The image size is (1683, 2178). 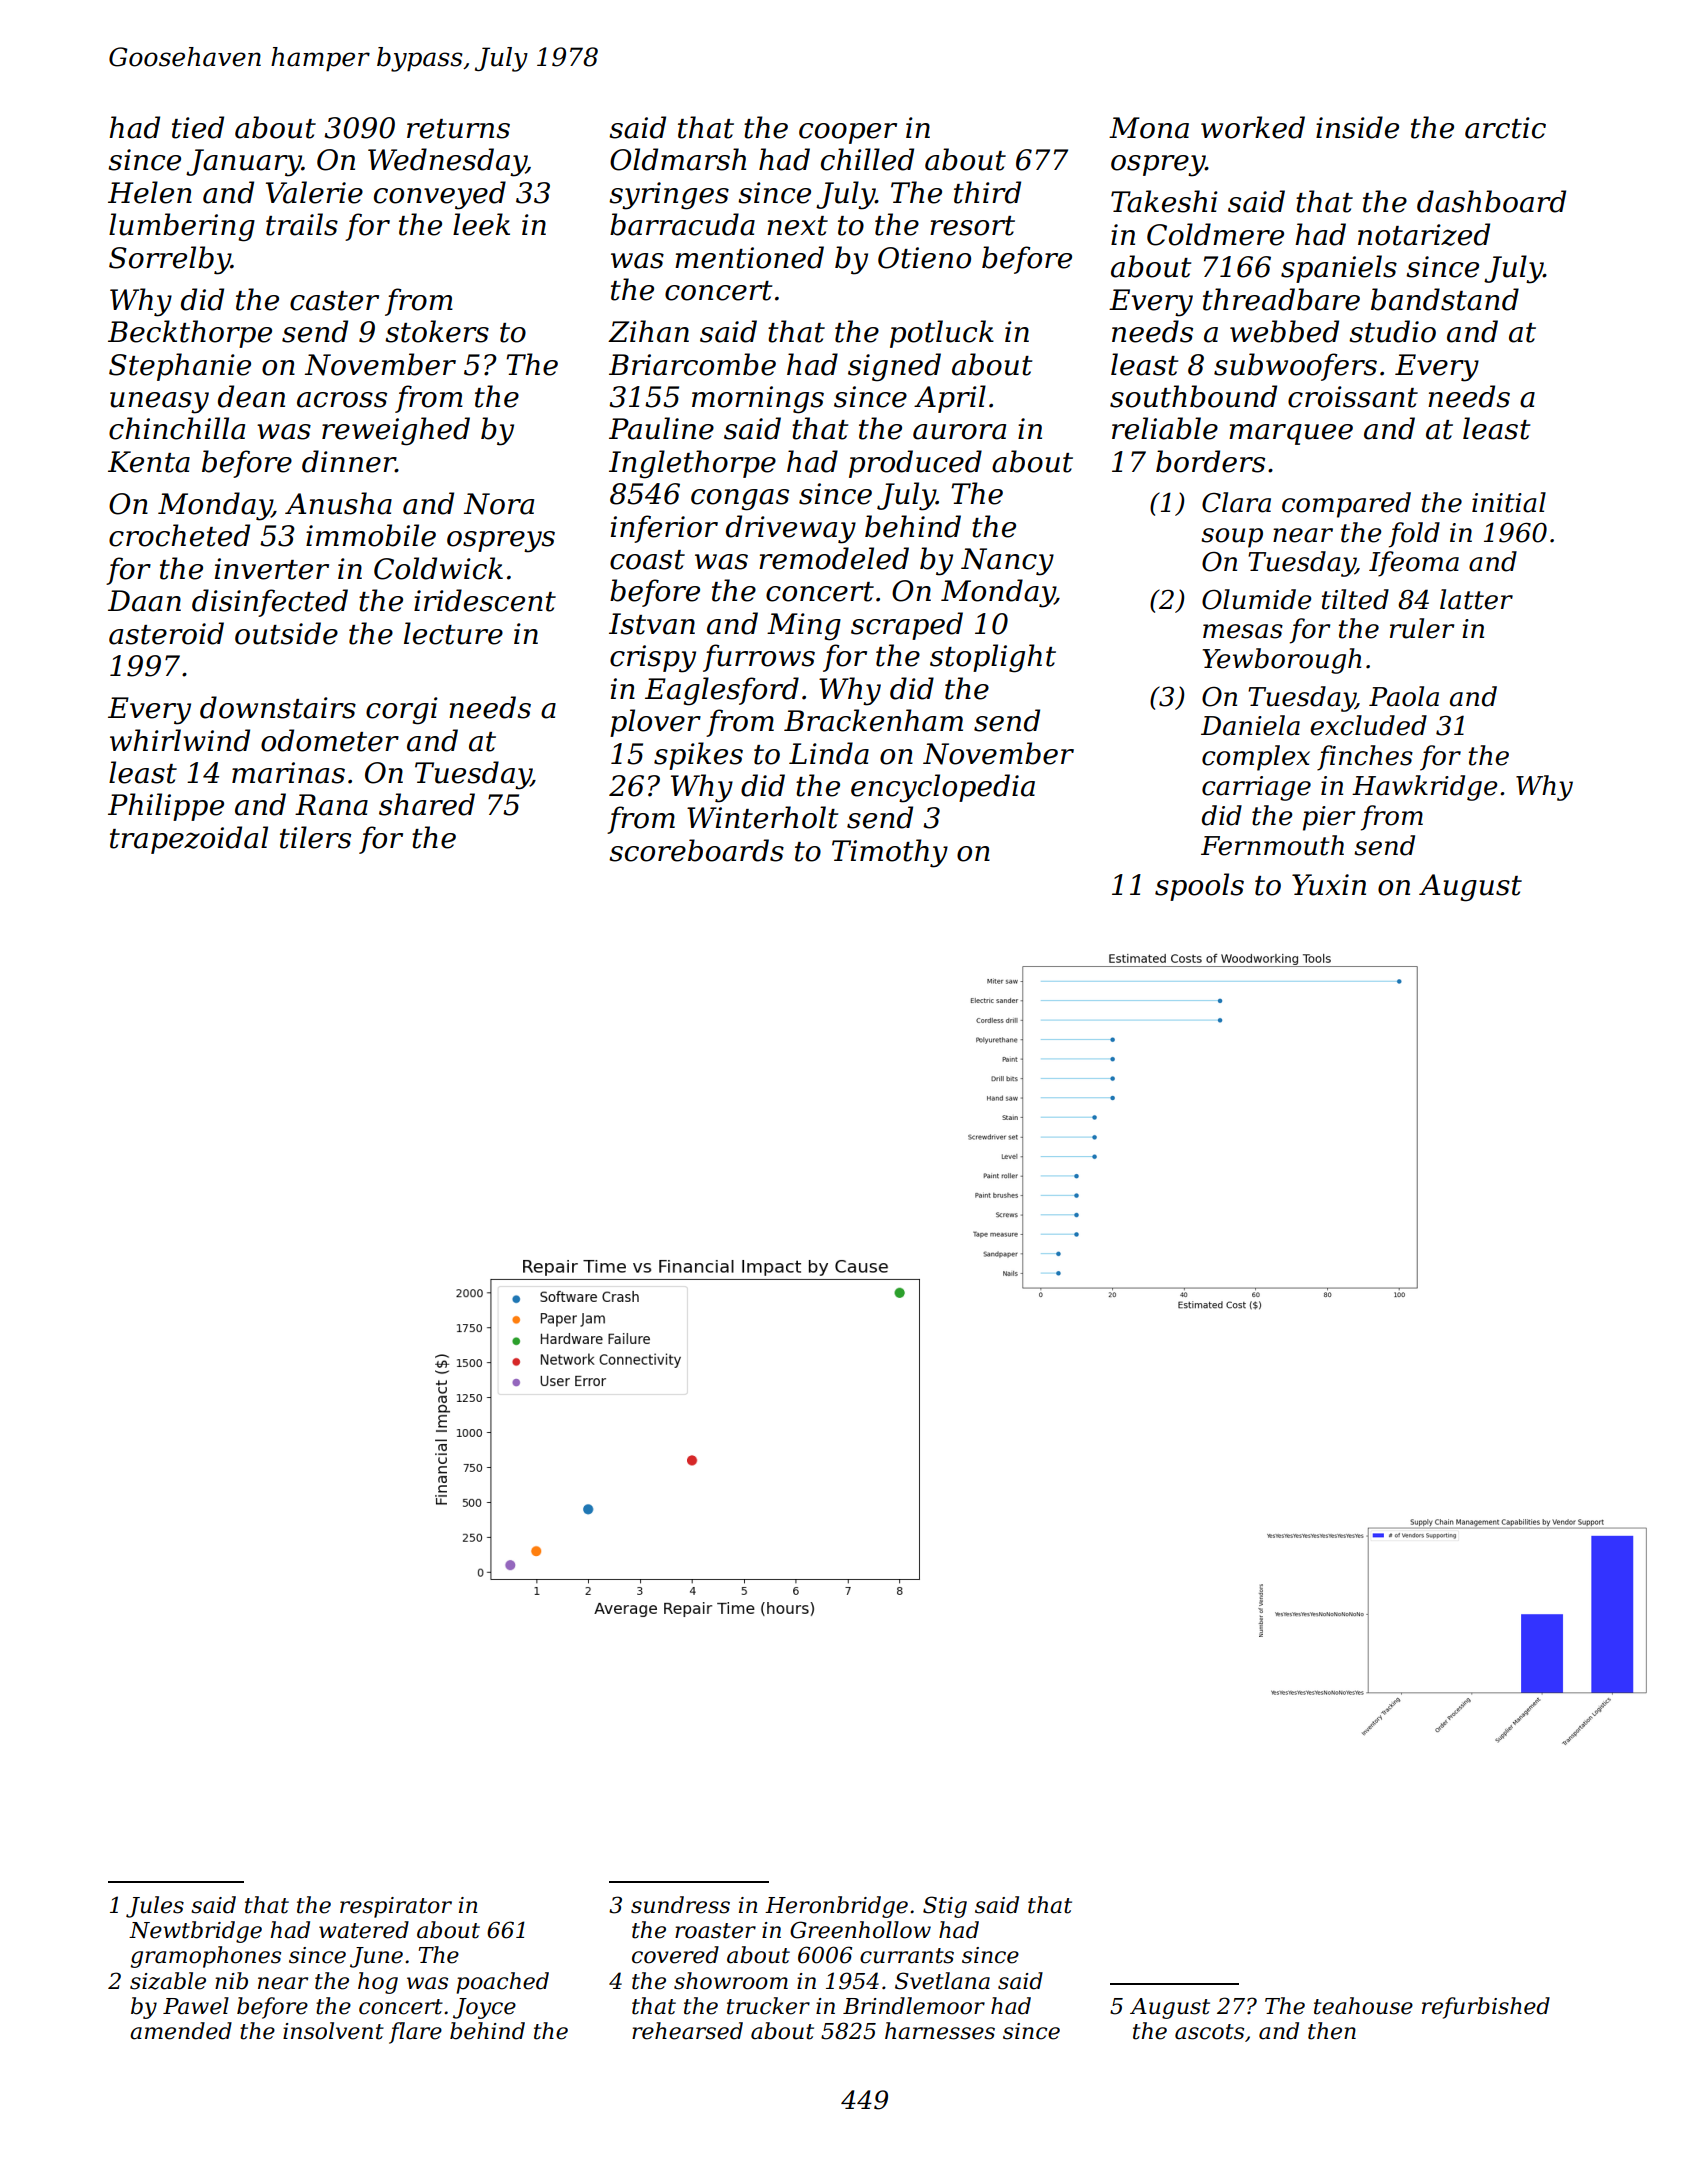 I want to click on respirator, so click(x=396, y=1907).
